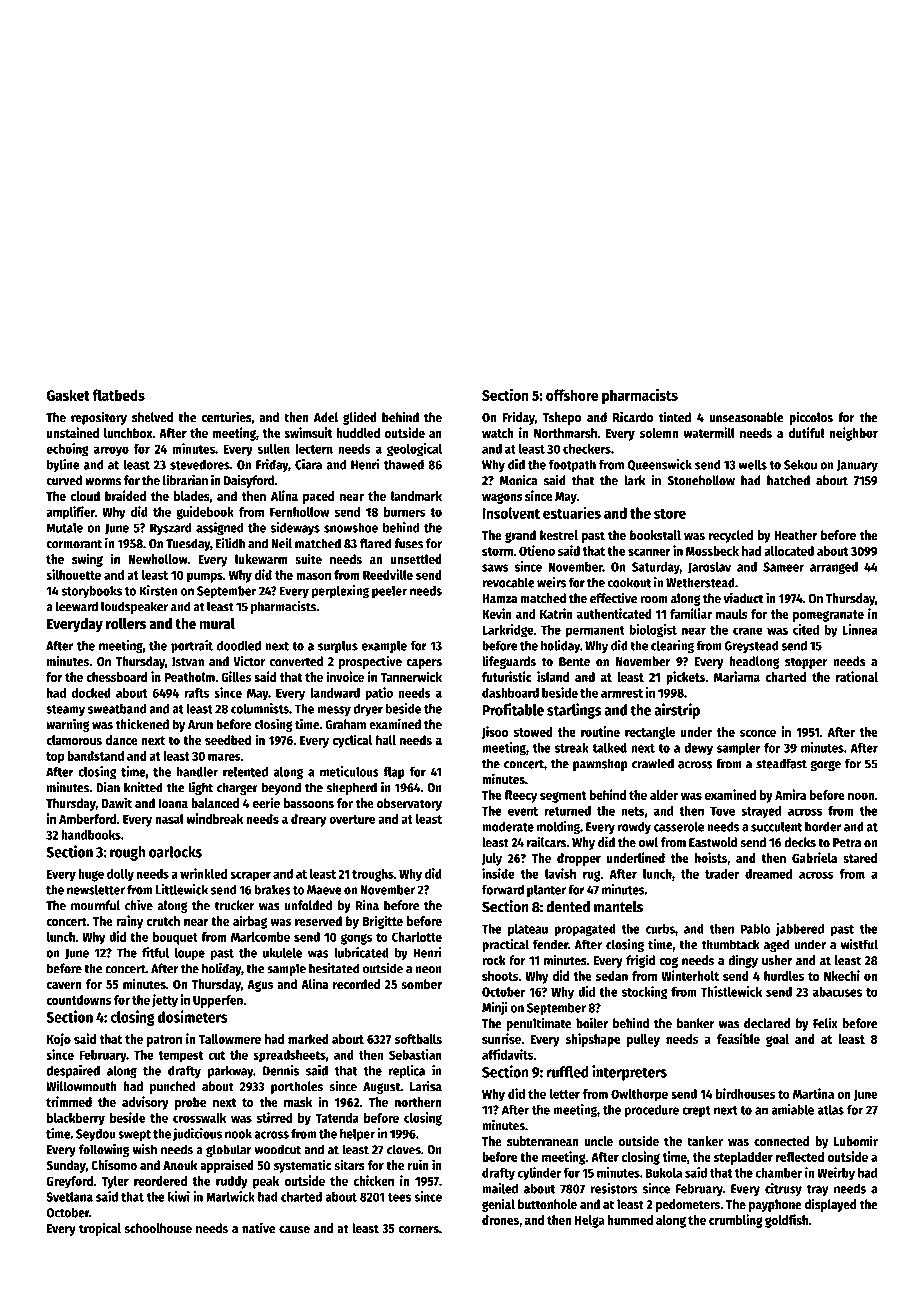  What do you see at coordinates (180, 1165) in the image?
I see `Anouk` at bounding box center [180, 1165].
